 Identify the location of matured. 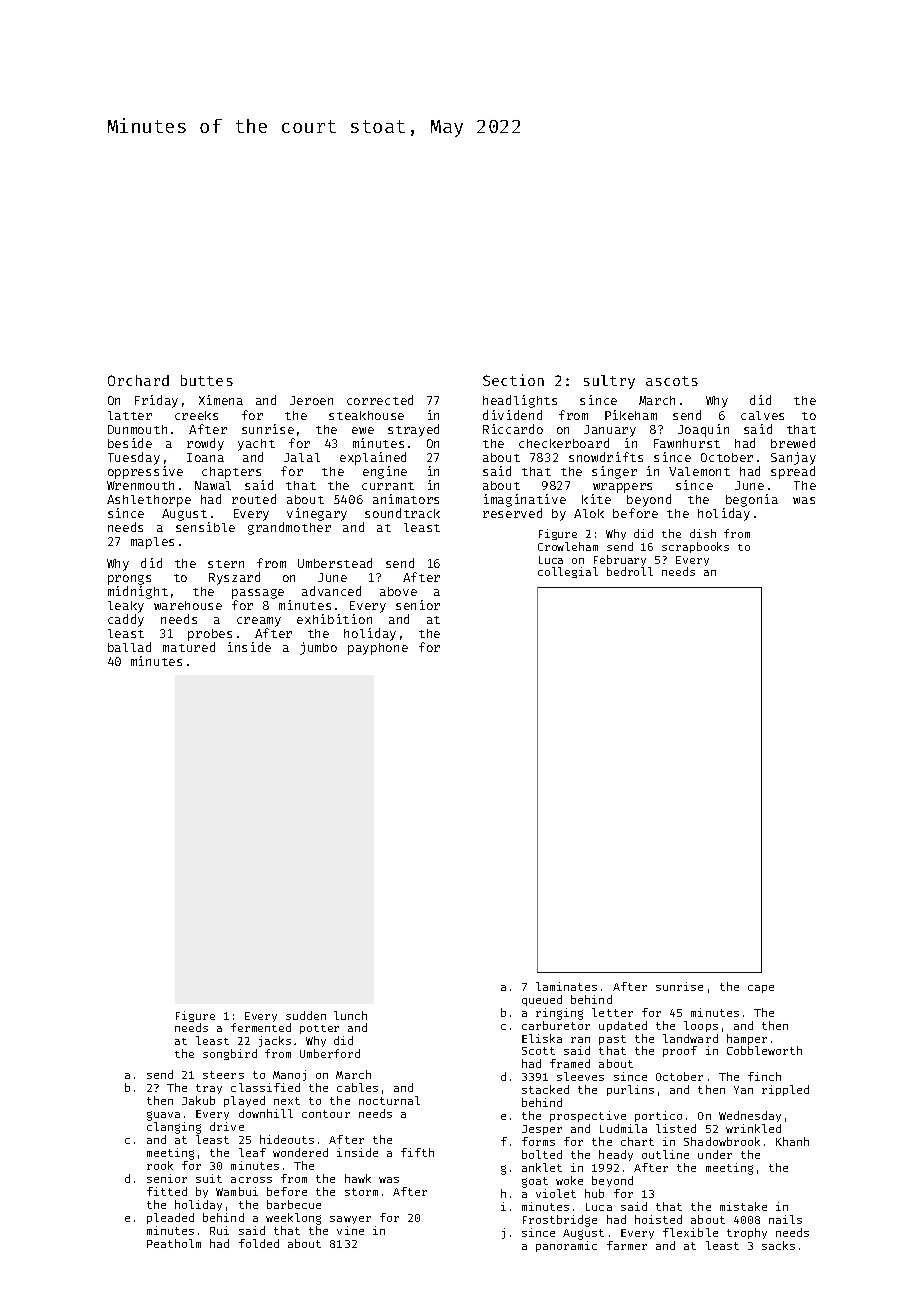
(189, 647).
